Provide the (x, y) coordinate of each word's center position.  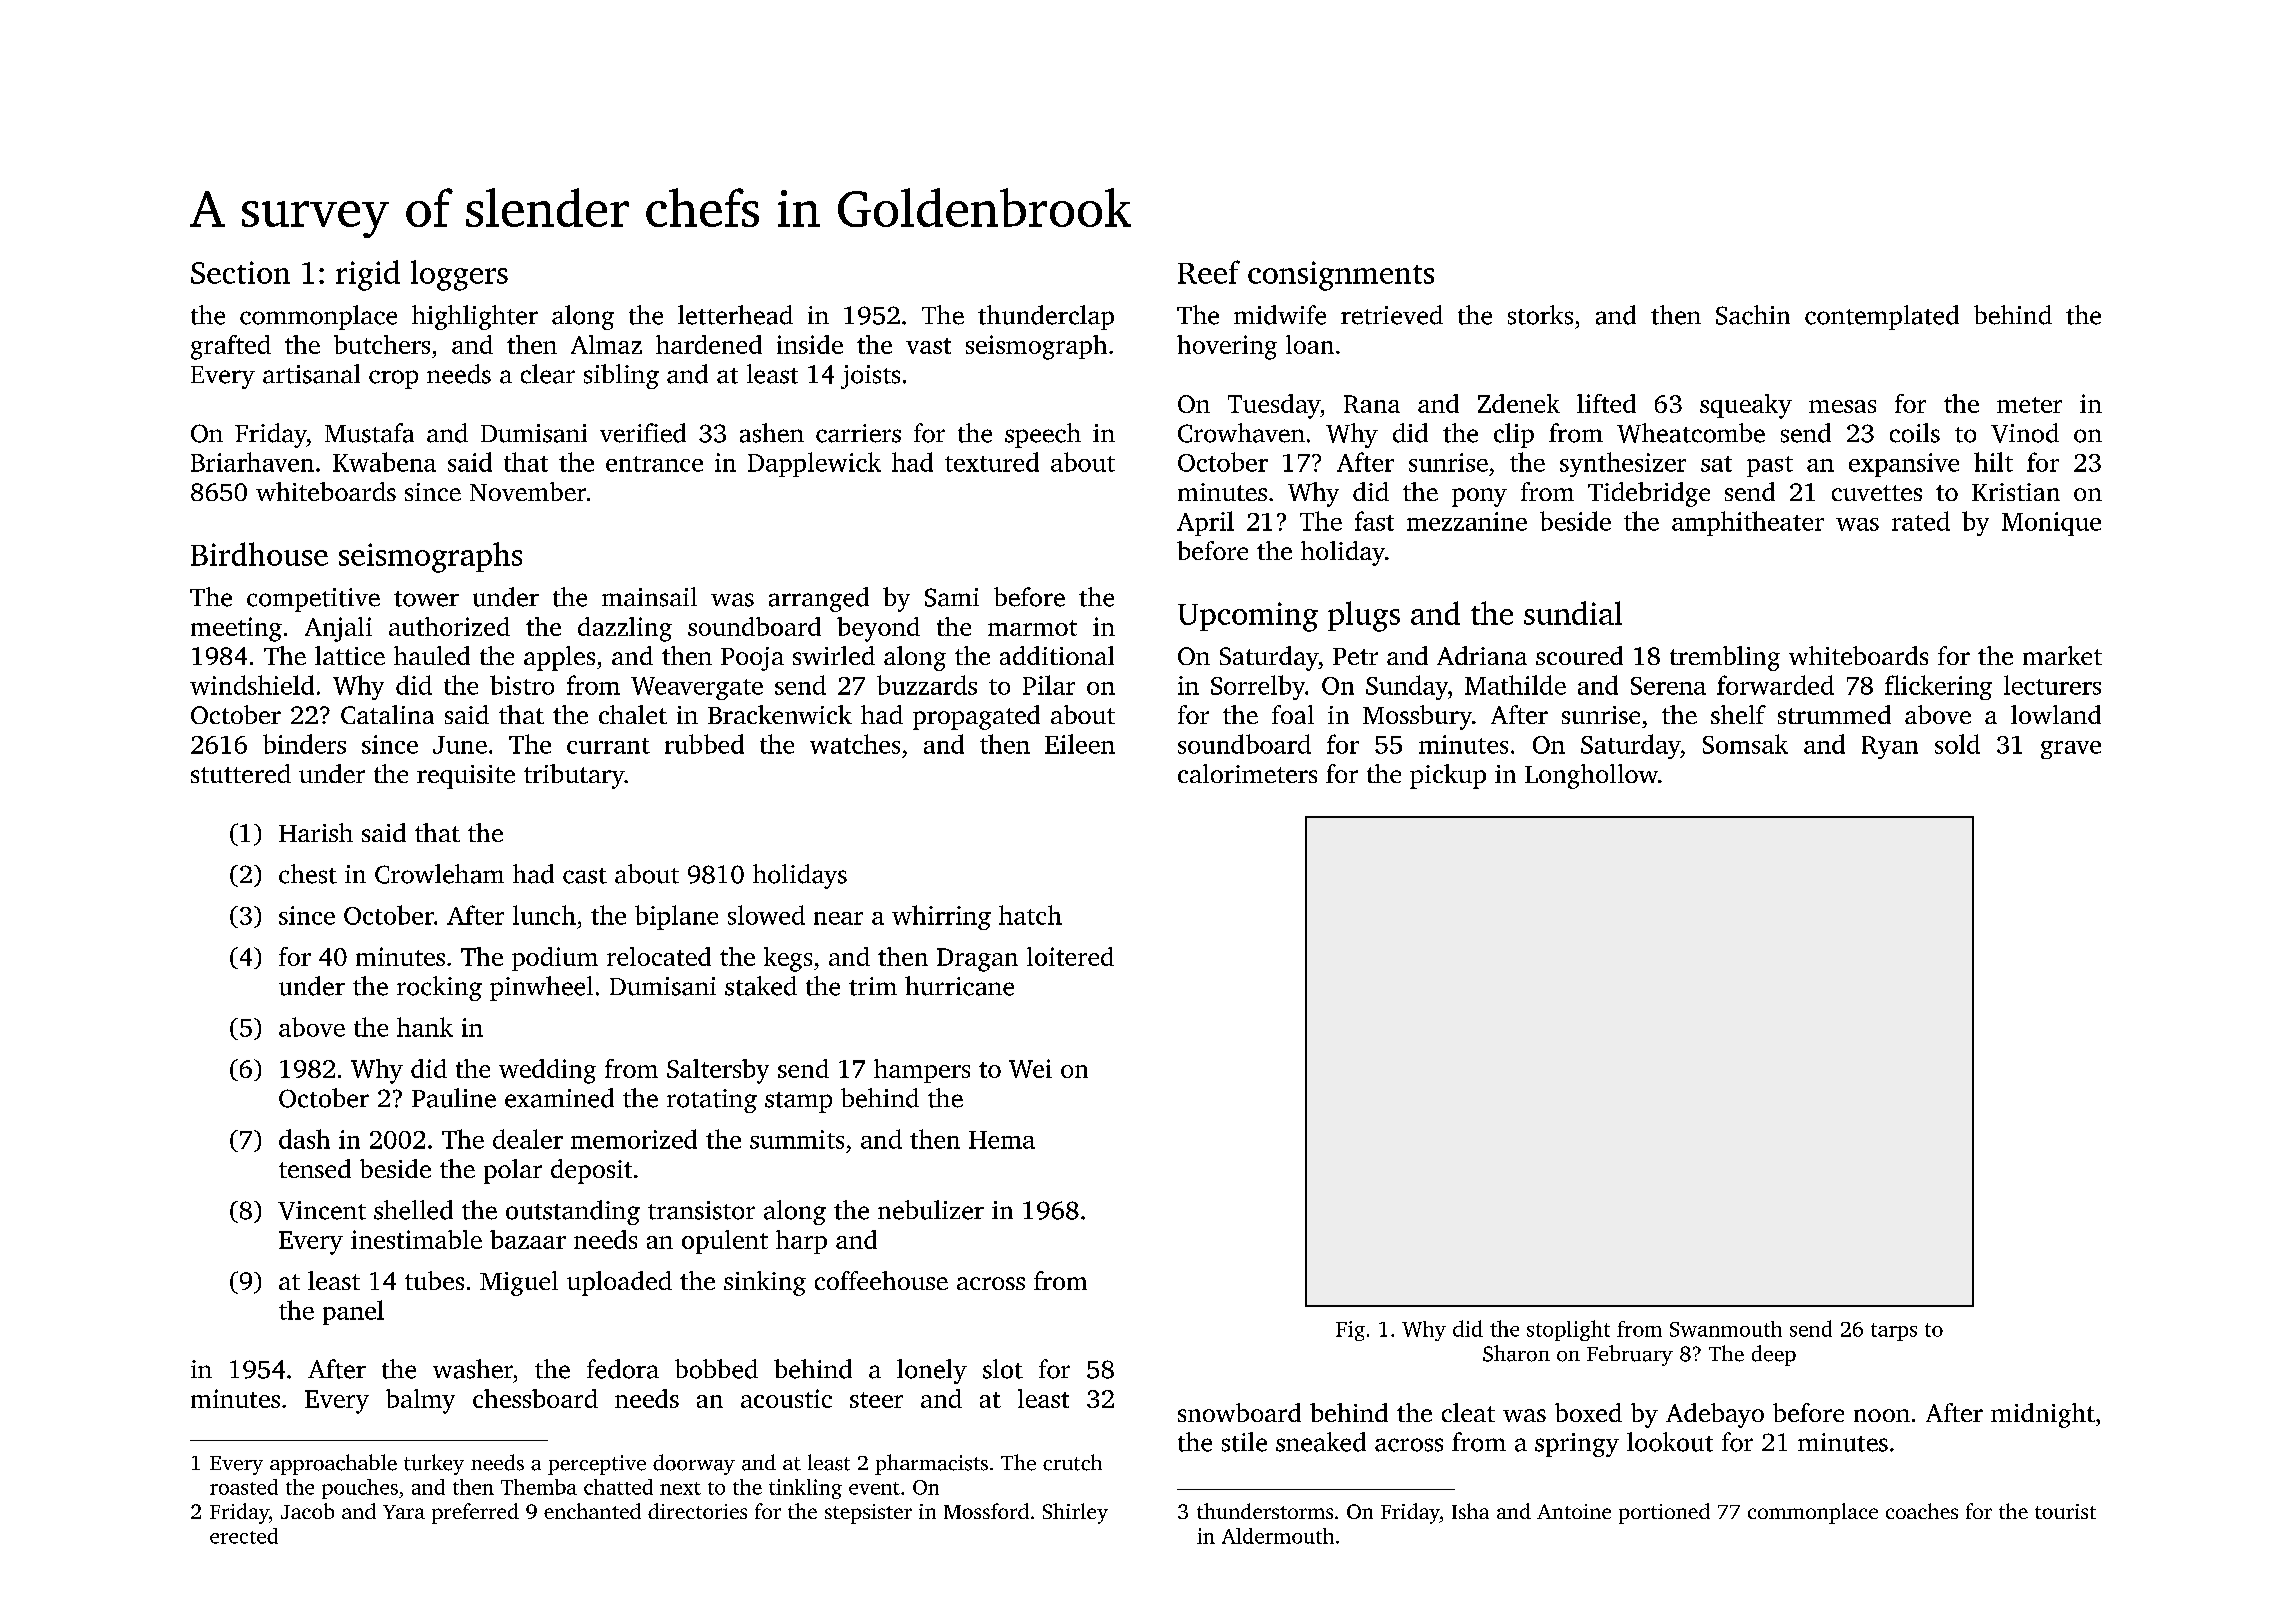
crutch (1072, 1462)
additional (1057, 655)
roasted (244, 1487)
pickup (1448, 776)
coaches (1922, 1511)
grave (2071, 750)
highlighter (475, 317)
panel (353, 1312)
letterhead (735, 315)
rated (1921, 521)
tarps (1894, 1332)
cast (585, 876)
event (874, 1488)
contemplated (1882, 317)
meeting (236, 629)
